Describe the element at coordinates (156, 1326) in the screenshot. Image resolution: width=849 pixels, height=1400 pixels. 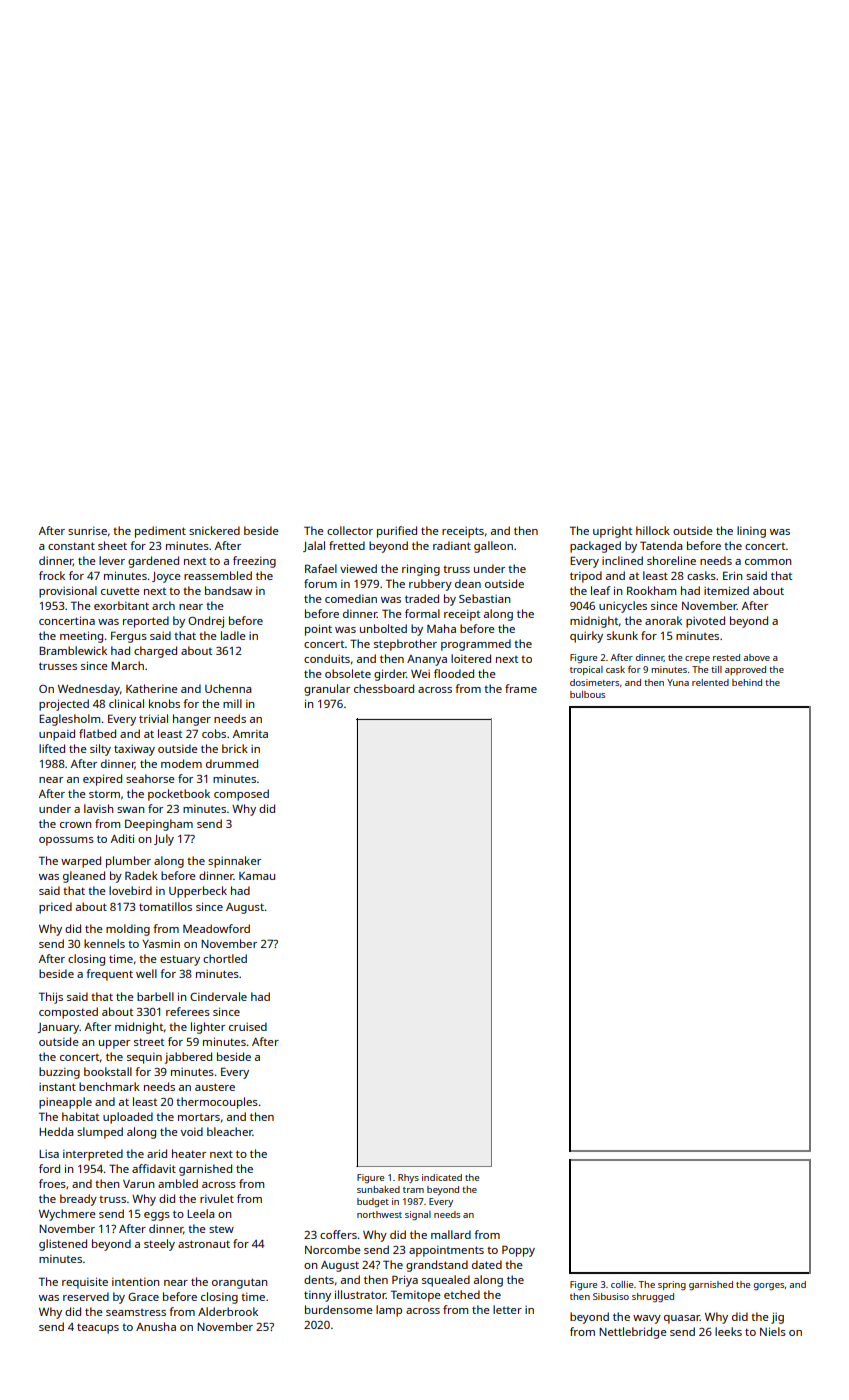
I see `Anusha` at that location.
